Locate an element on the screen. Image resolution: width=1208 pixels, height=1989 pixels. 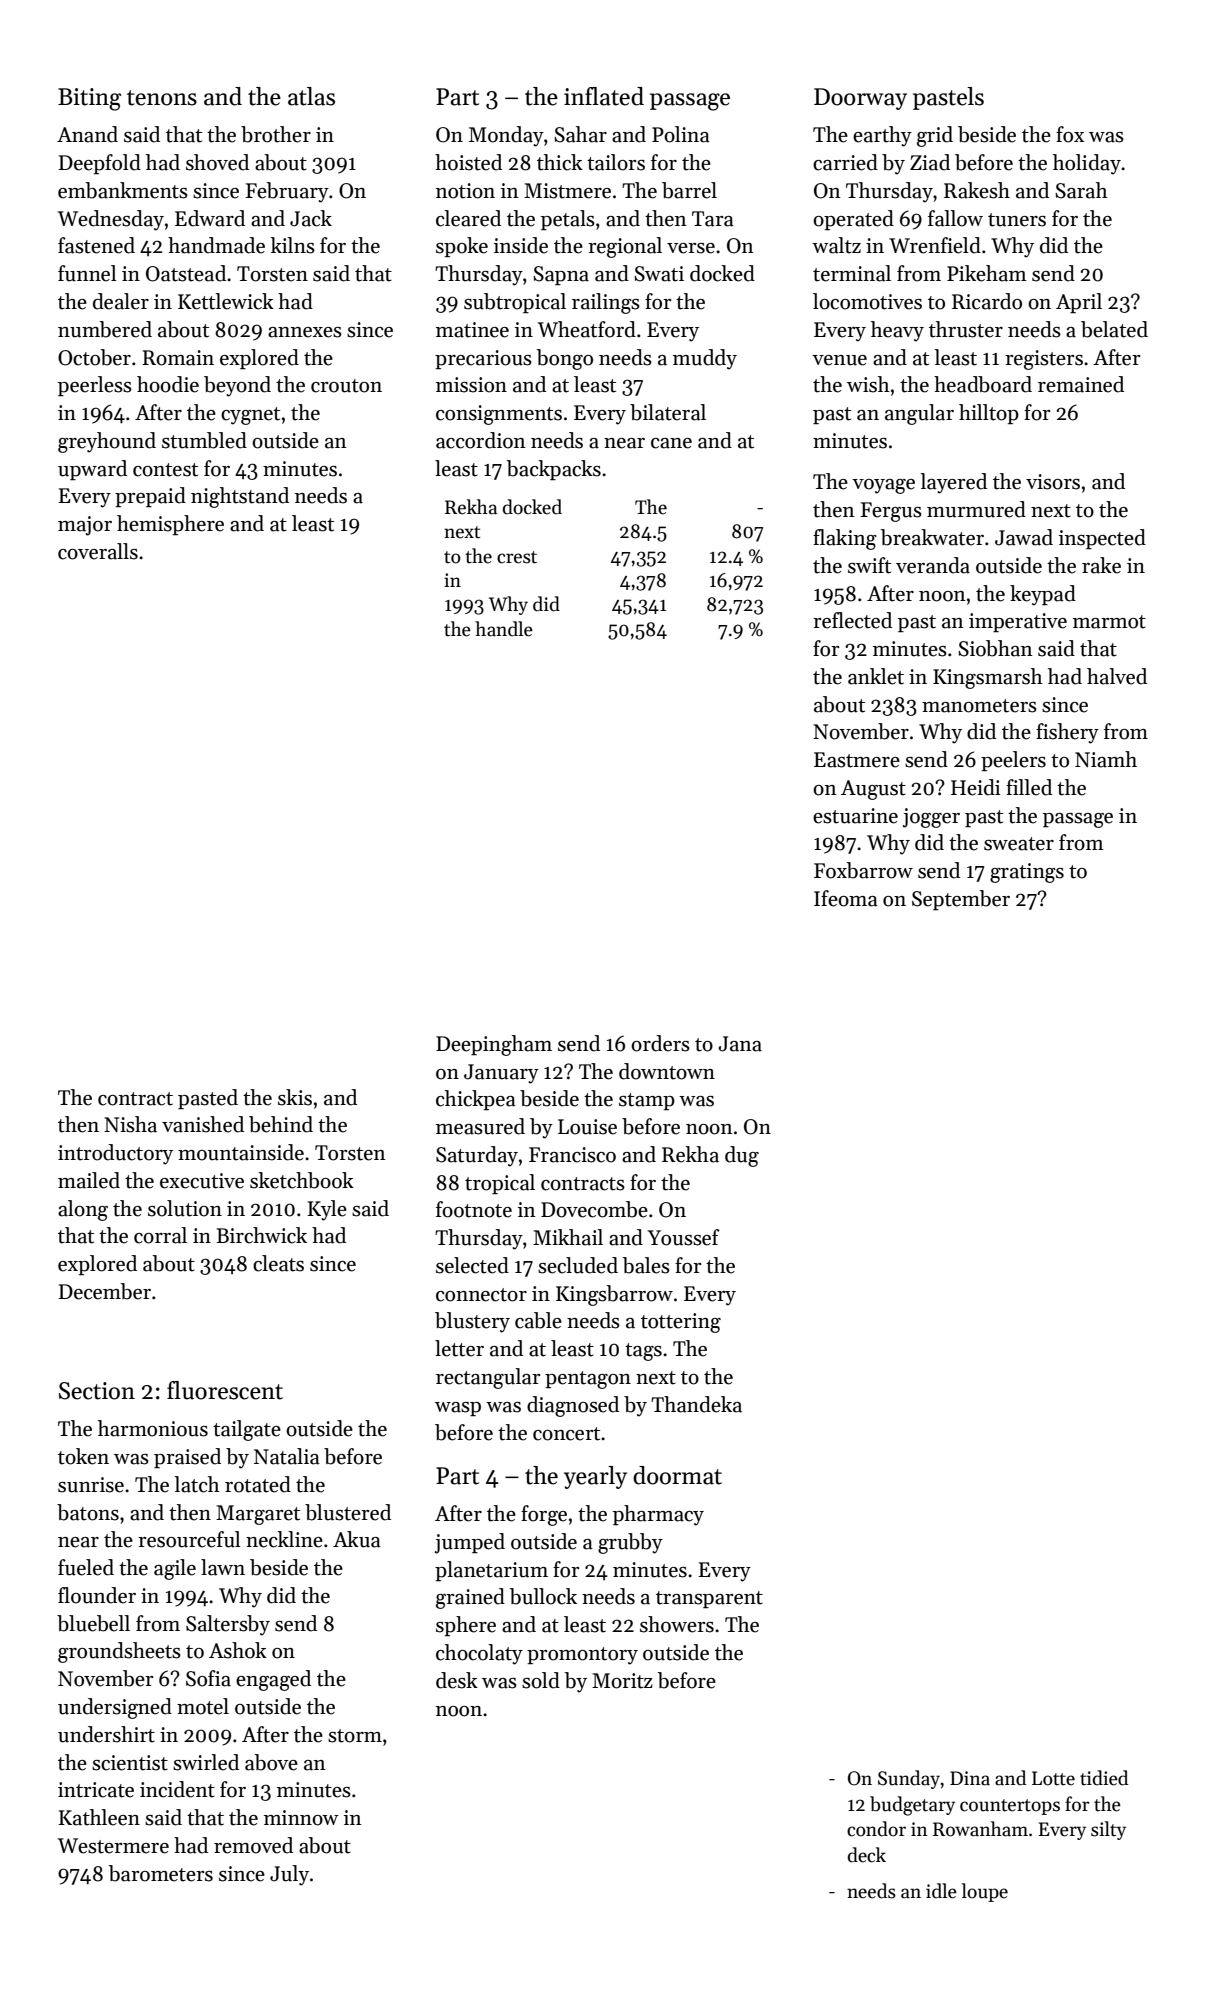
latch is located at coordinates (197, 1484).
